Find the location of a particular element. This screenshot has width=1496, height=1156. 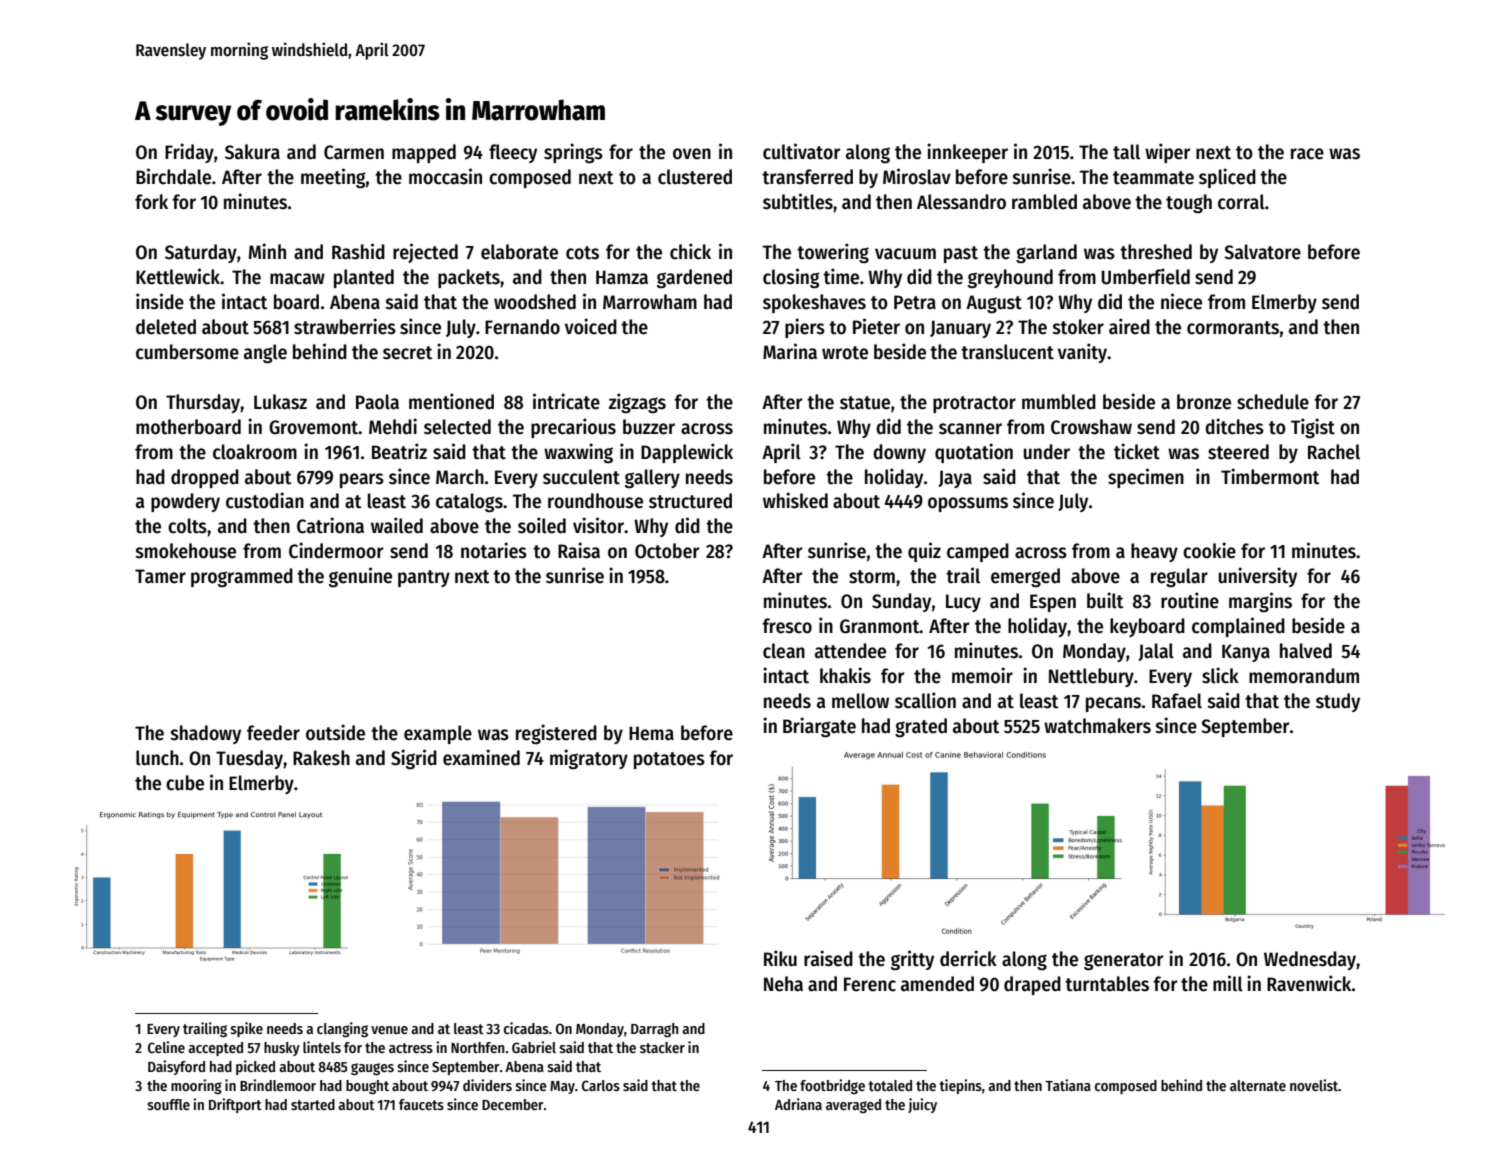

Rakesh is located at coordinates (321, 758).
